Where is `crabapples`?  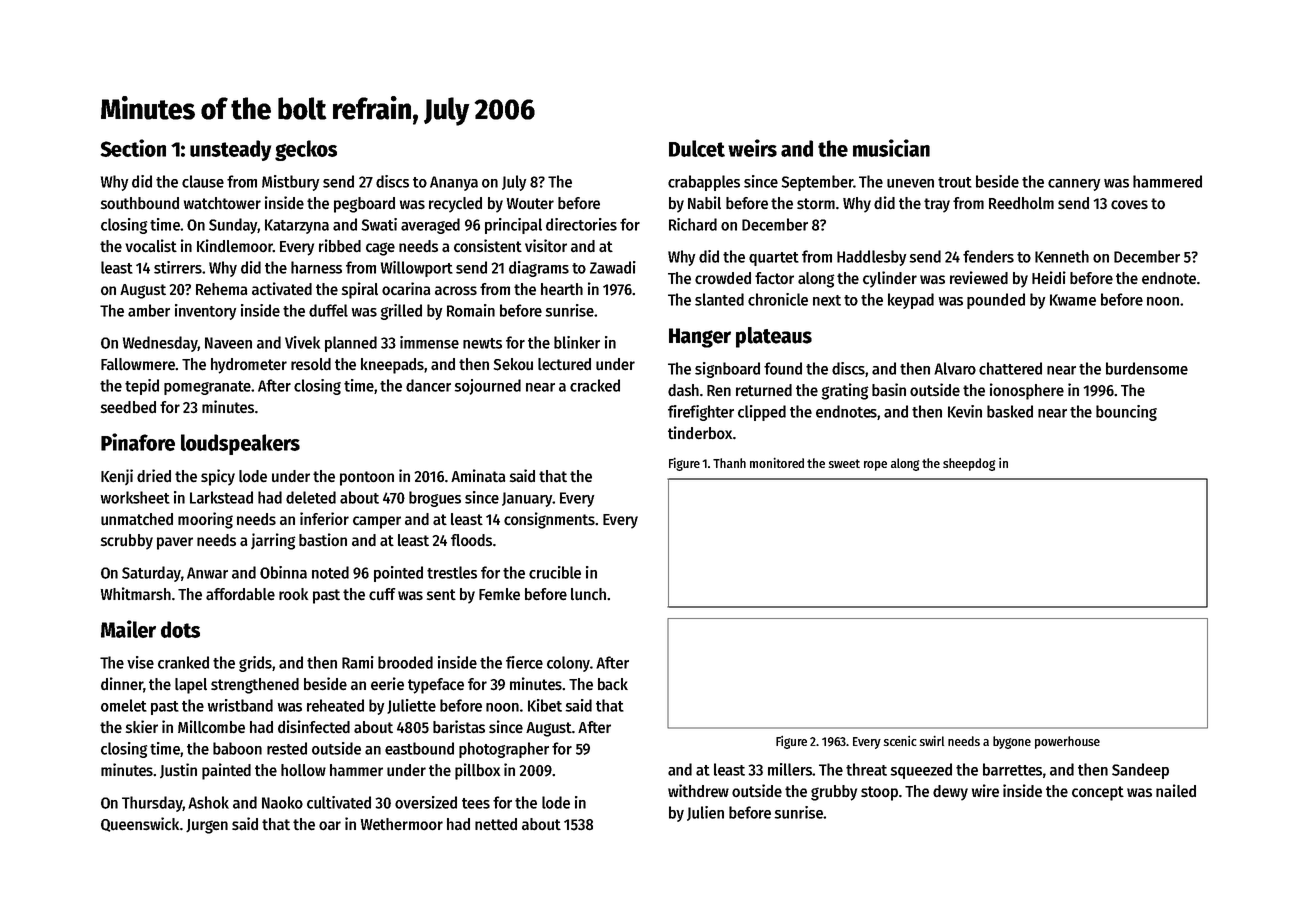
crabapples is located at coordinates (704, 183).
